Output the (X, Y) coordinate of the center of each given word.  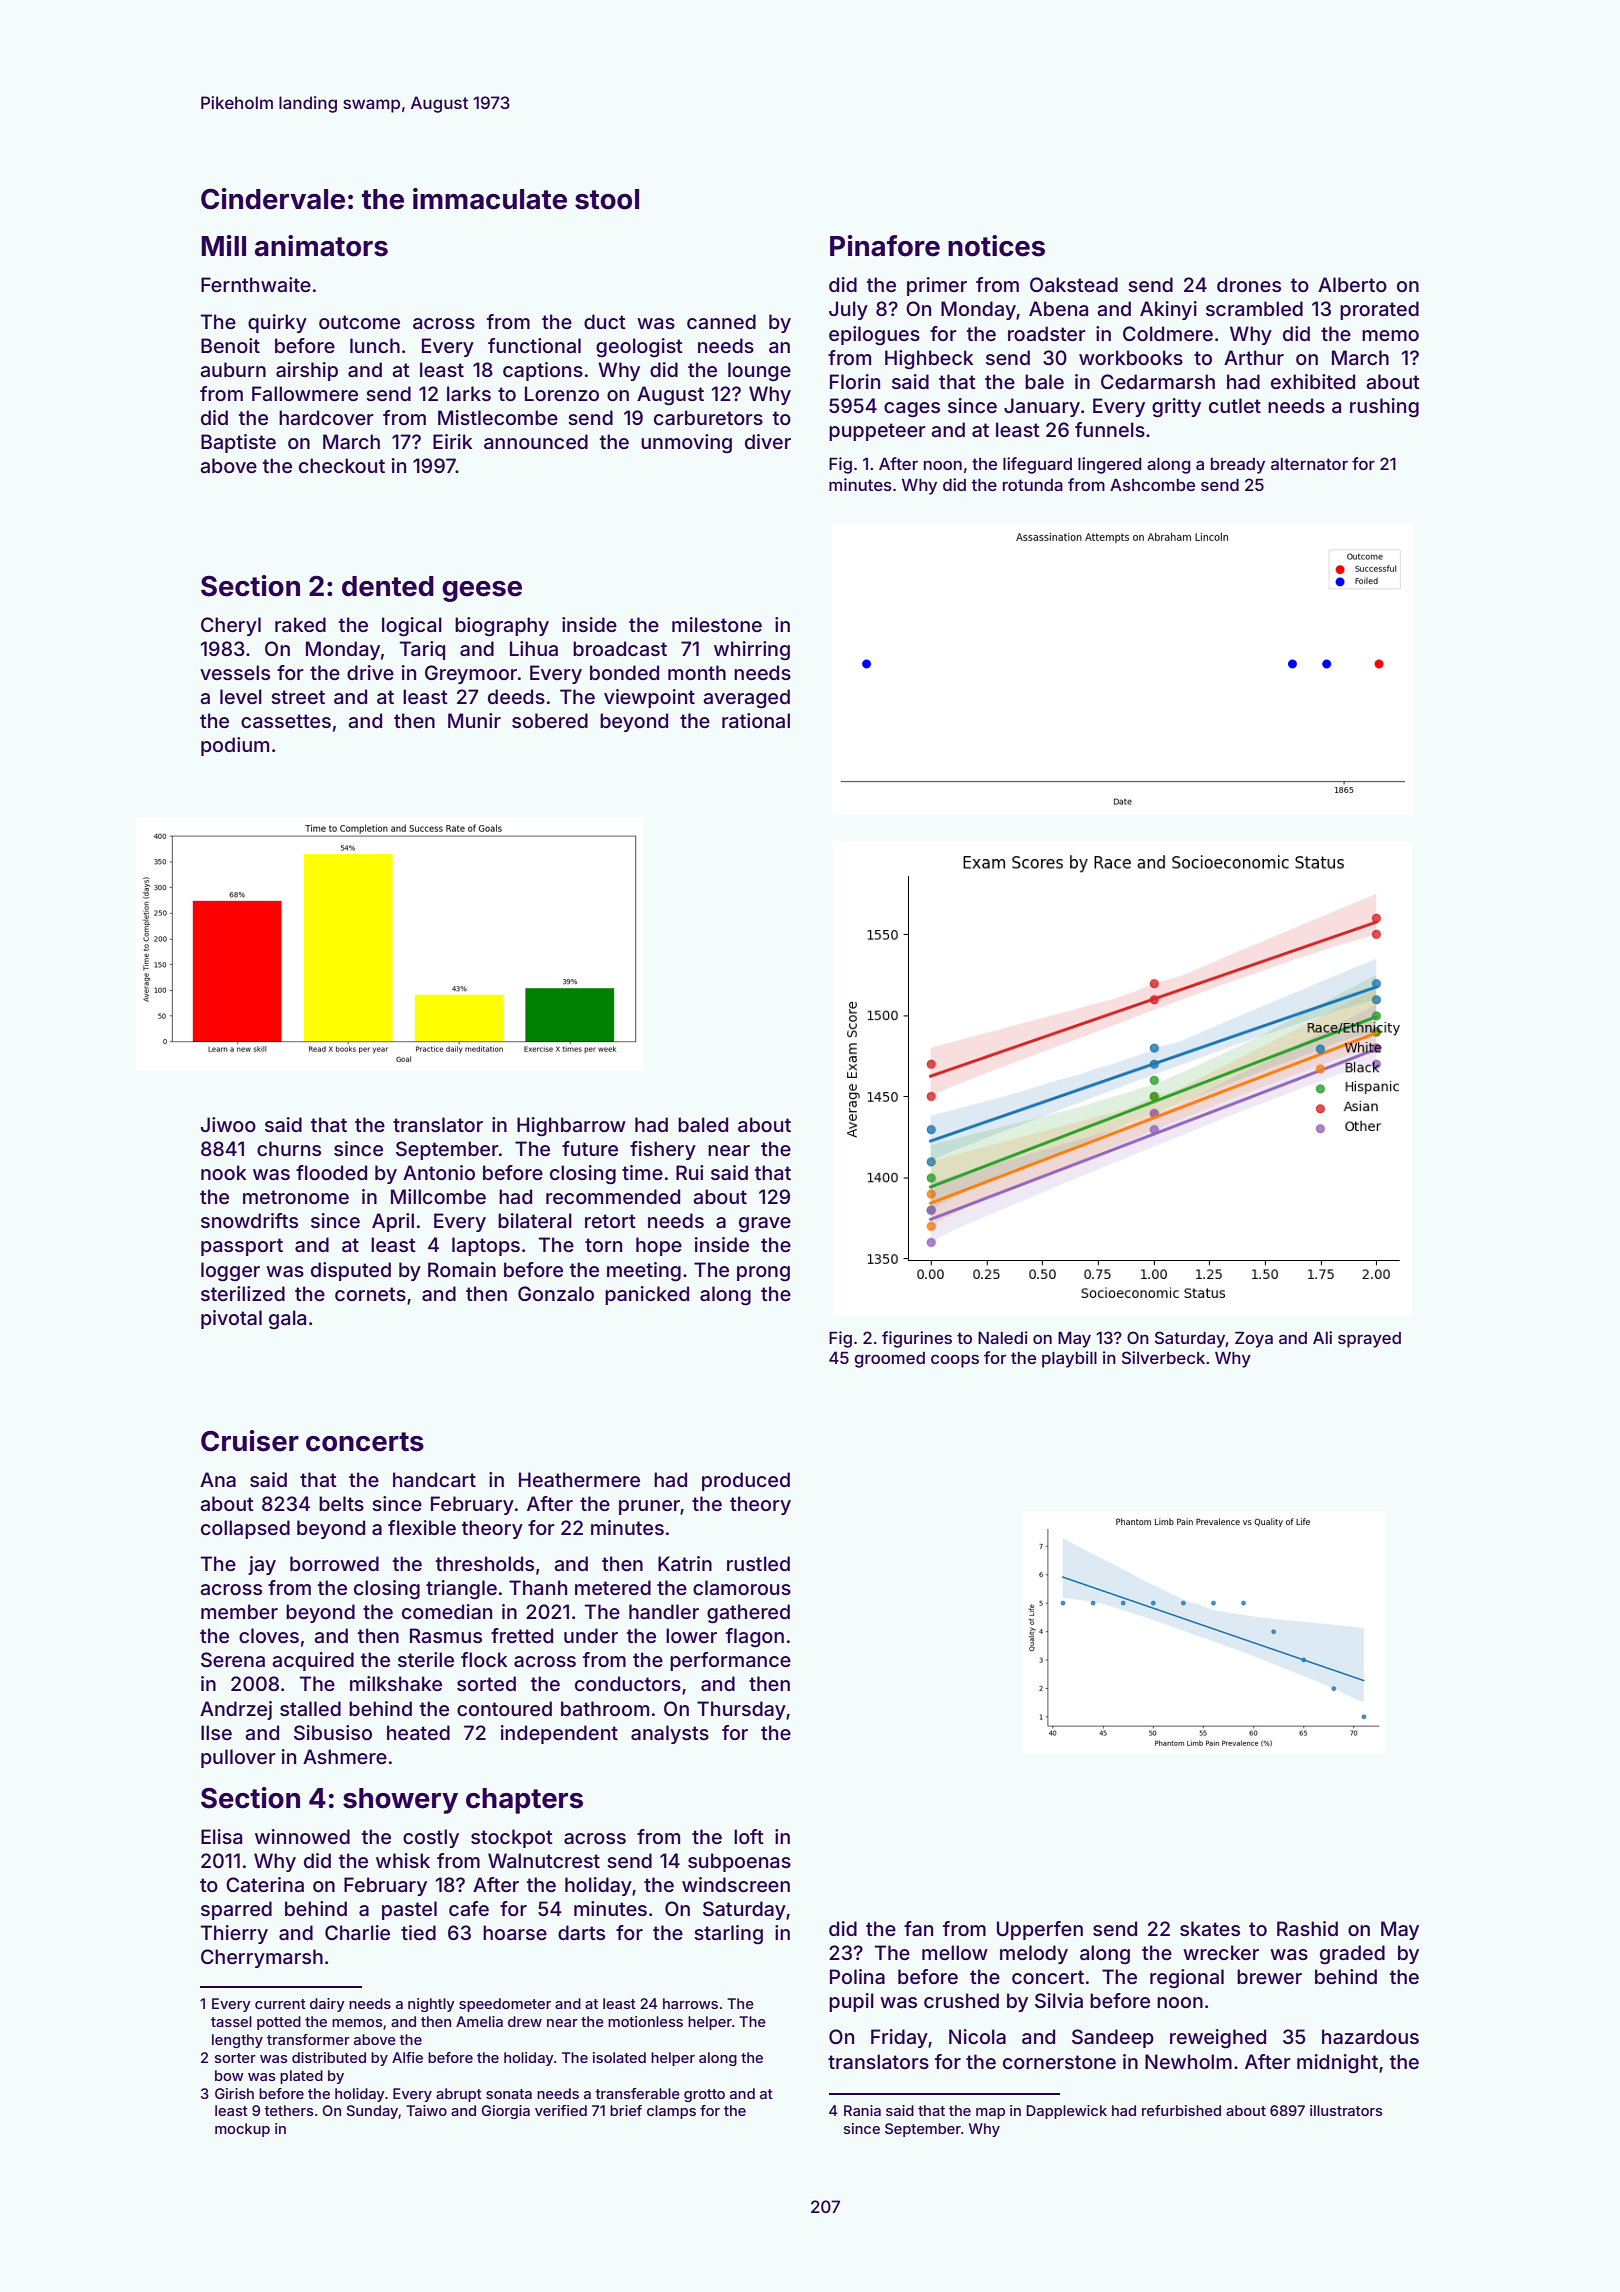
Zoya (1254, 1340)
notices (996, 246)
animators (321, 246)
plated (301, 2077)
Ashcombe (1152, 485)
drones (1249, 284)
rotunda (1033, 485)
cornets (370, 1294)
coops (955, 1361)
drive (370, 672)
